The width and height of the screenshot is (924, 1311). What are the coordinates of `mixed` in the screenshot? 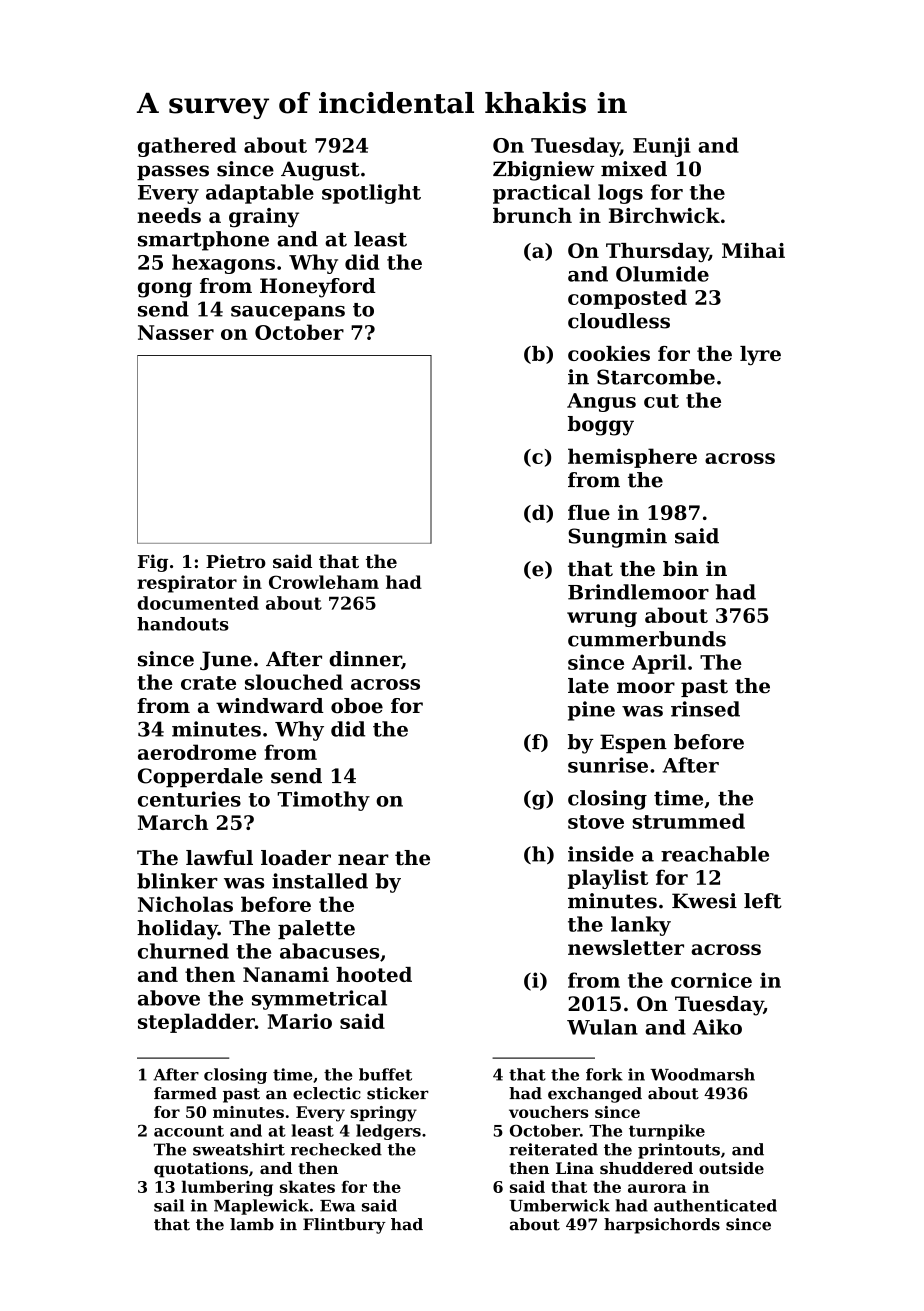 It's located at (634, 169).
